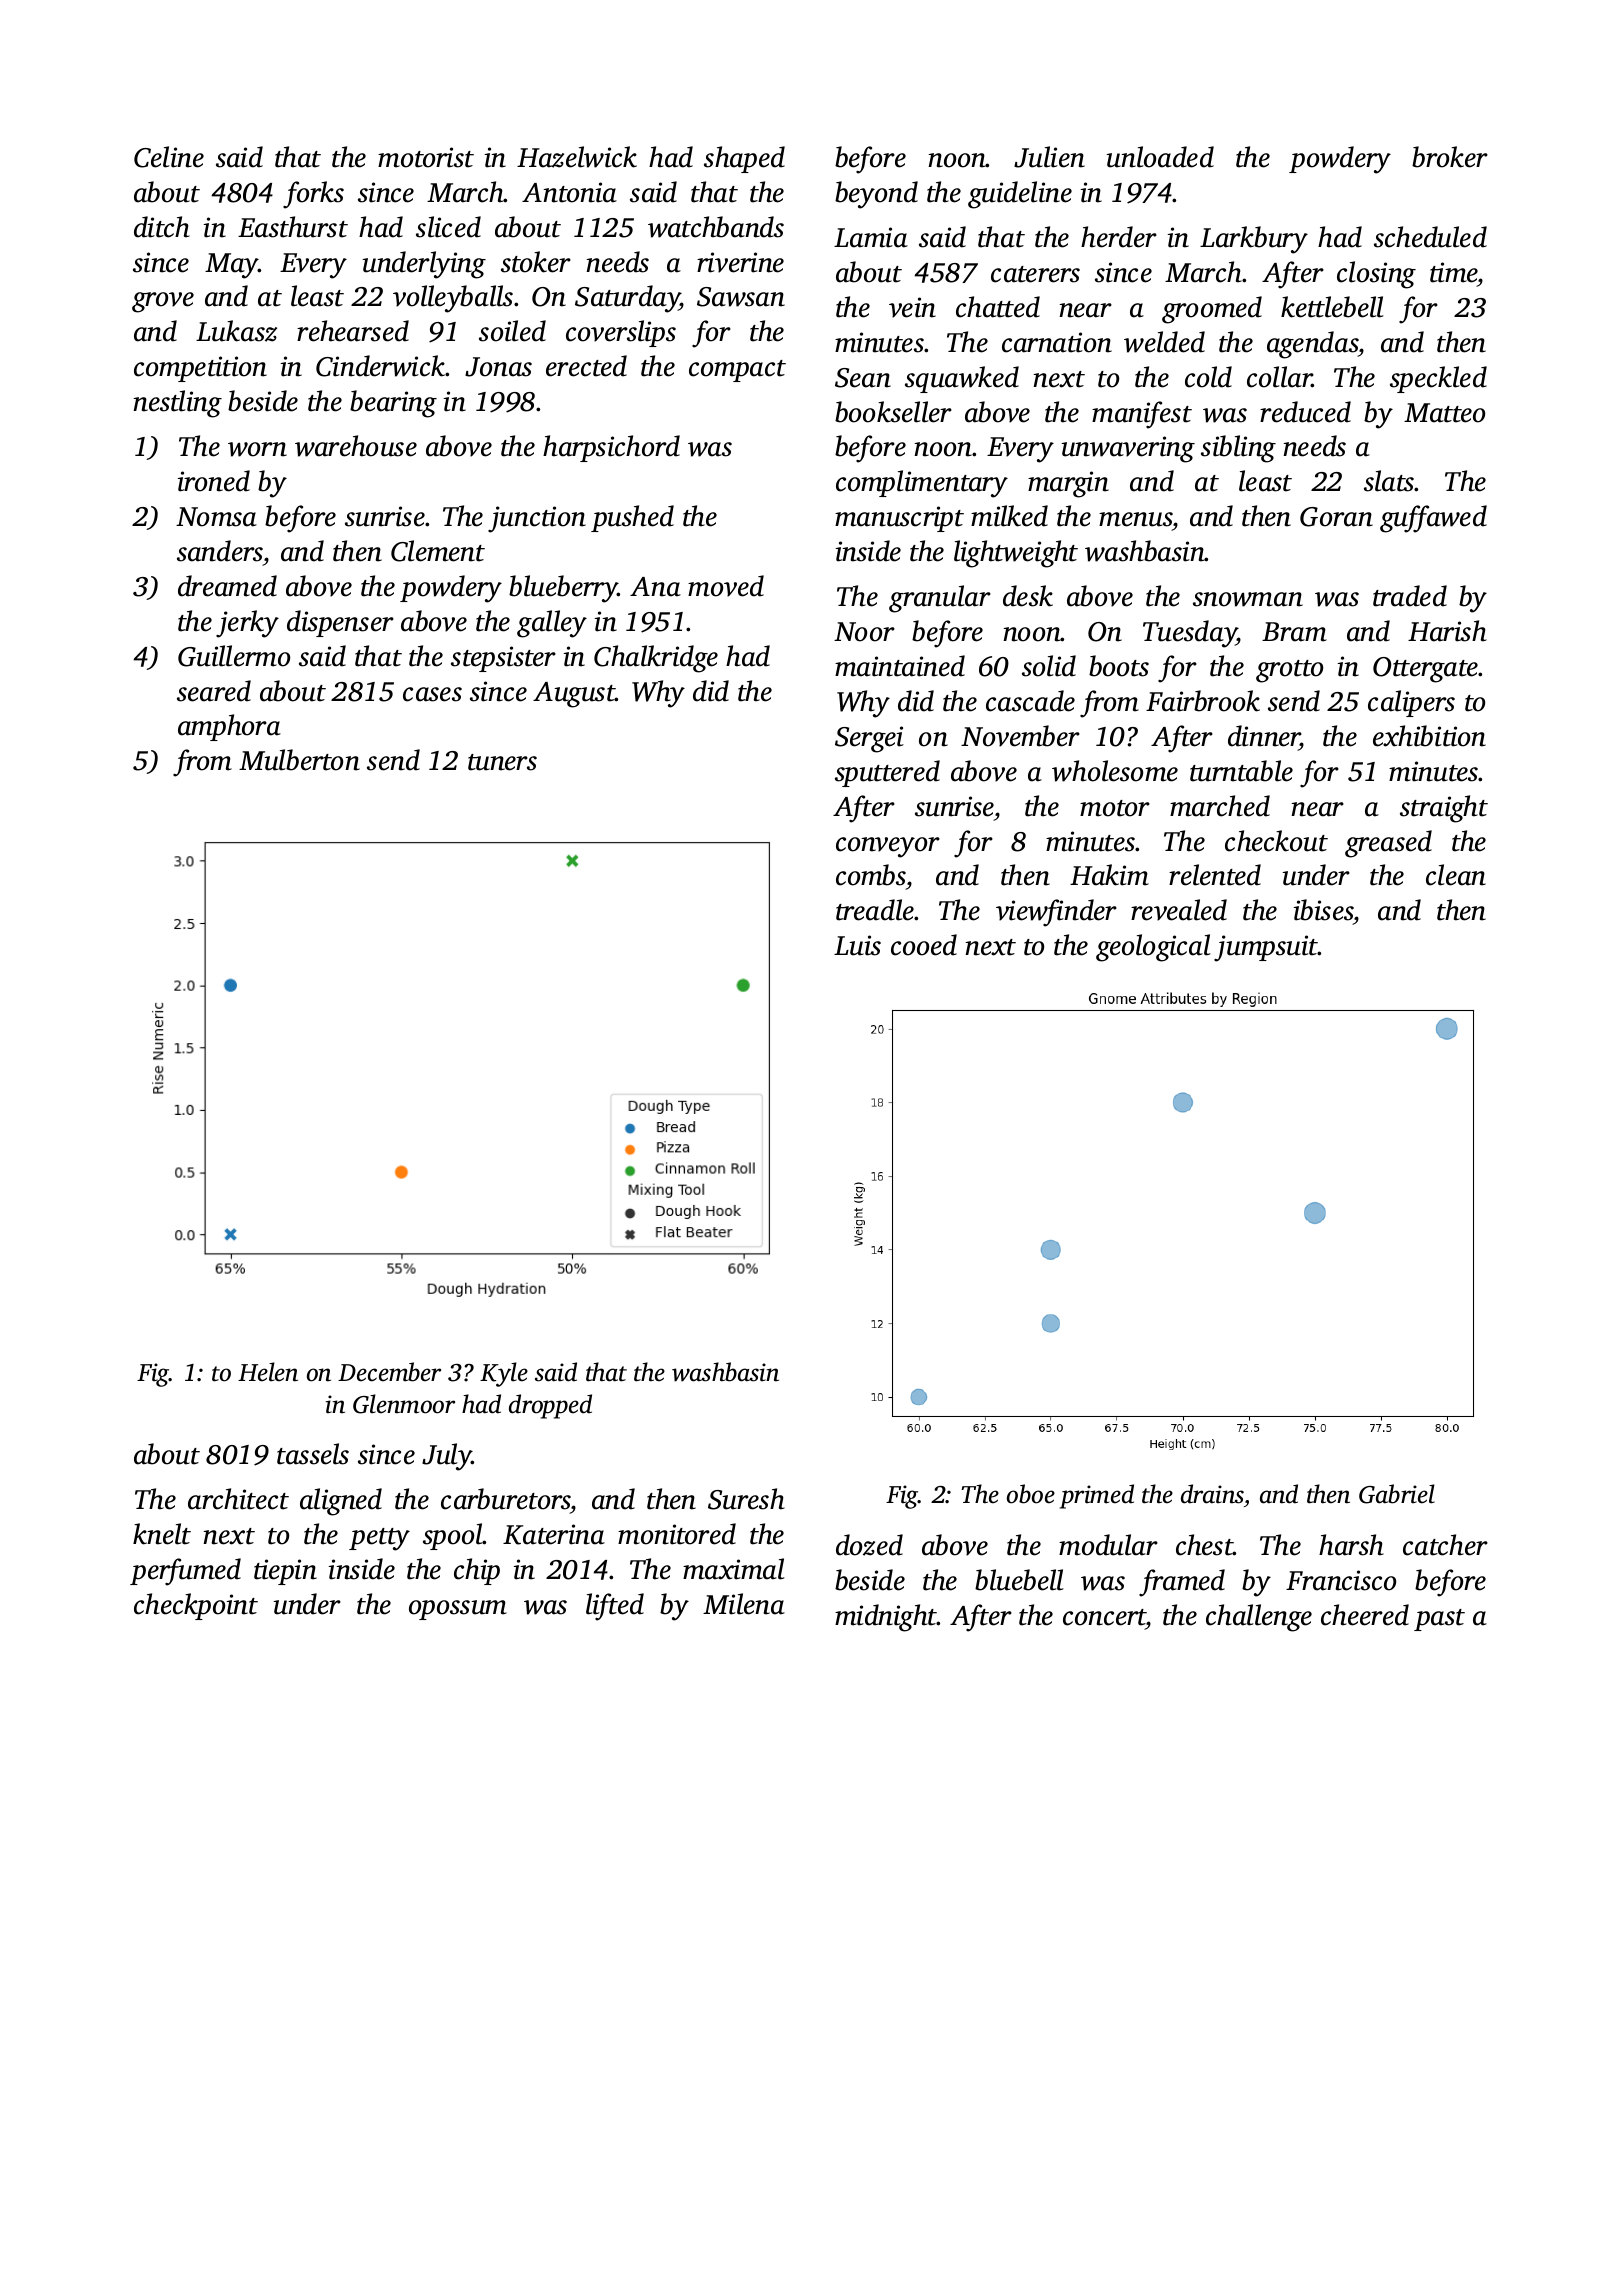 This screenshot has width=1620, height=2292. Describe the element at coordinates (1208, 377) in the screenshot. I see `cold` at that location.
